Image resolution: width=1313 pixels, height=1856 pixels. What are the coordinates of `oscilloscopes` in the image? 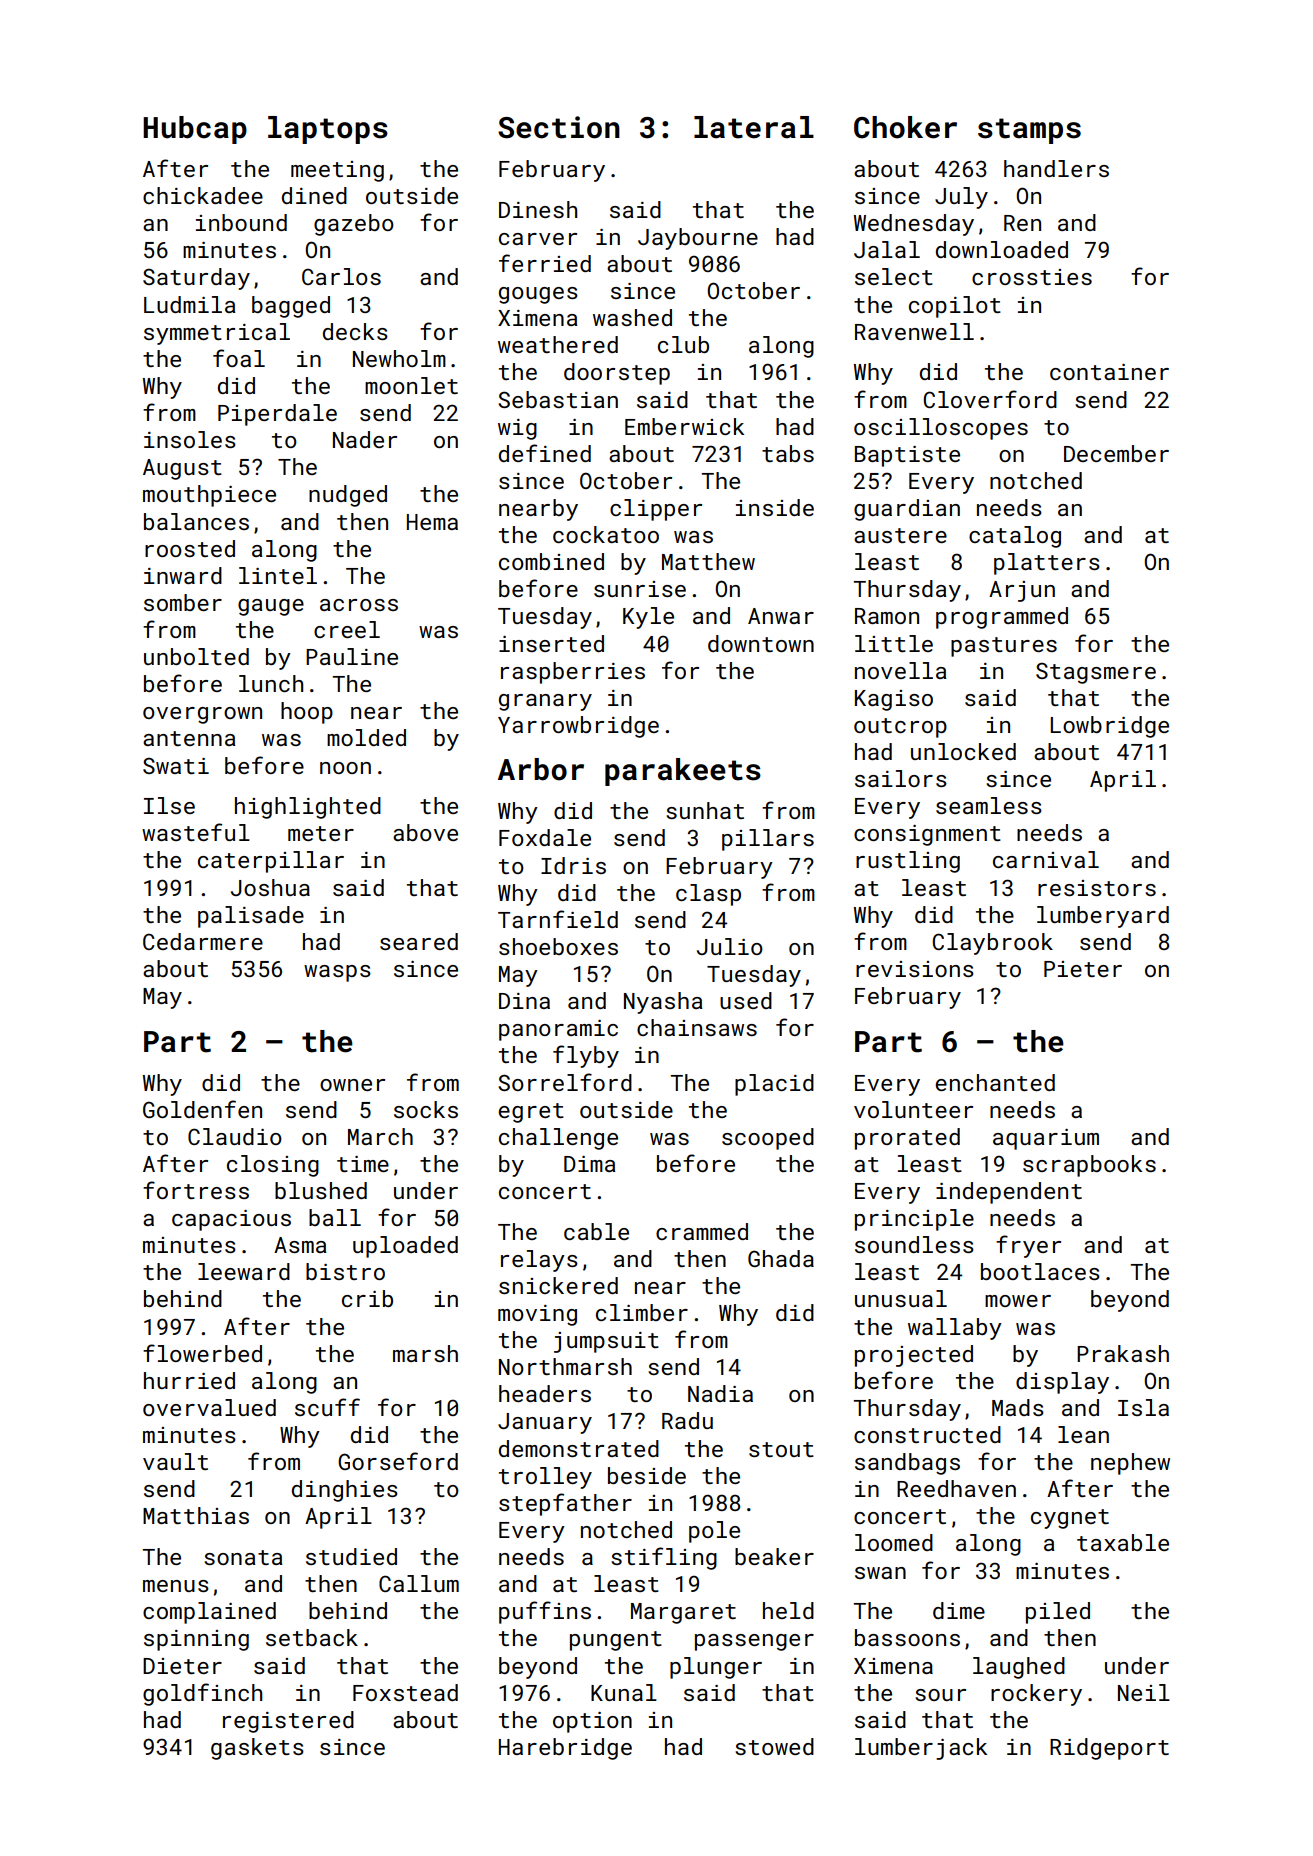 It's located at (941, 429).
